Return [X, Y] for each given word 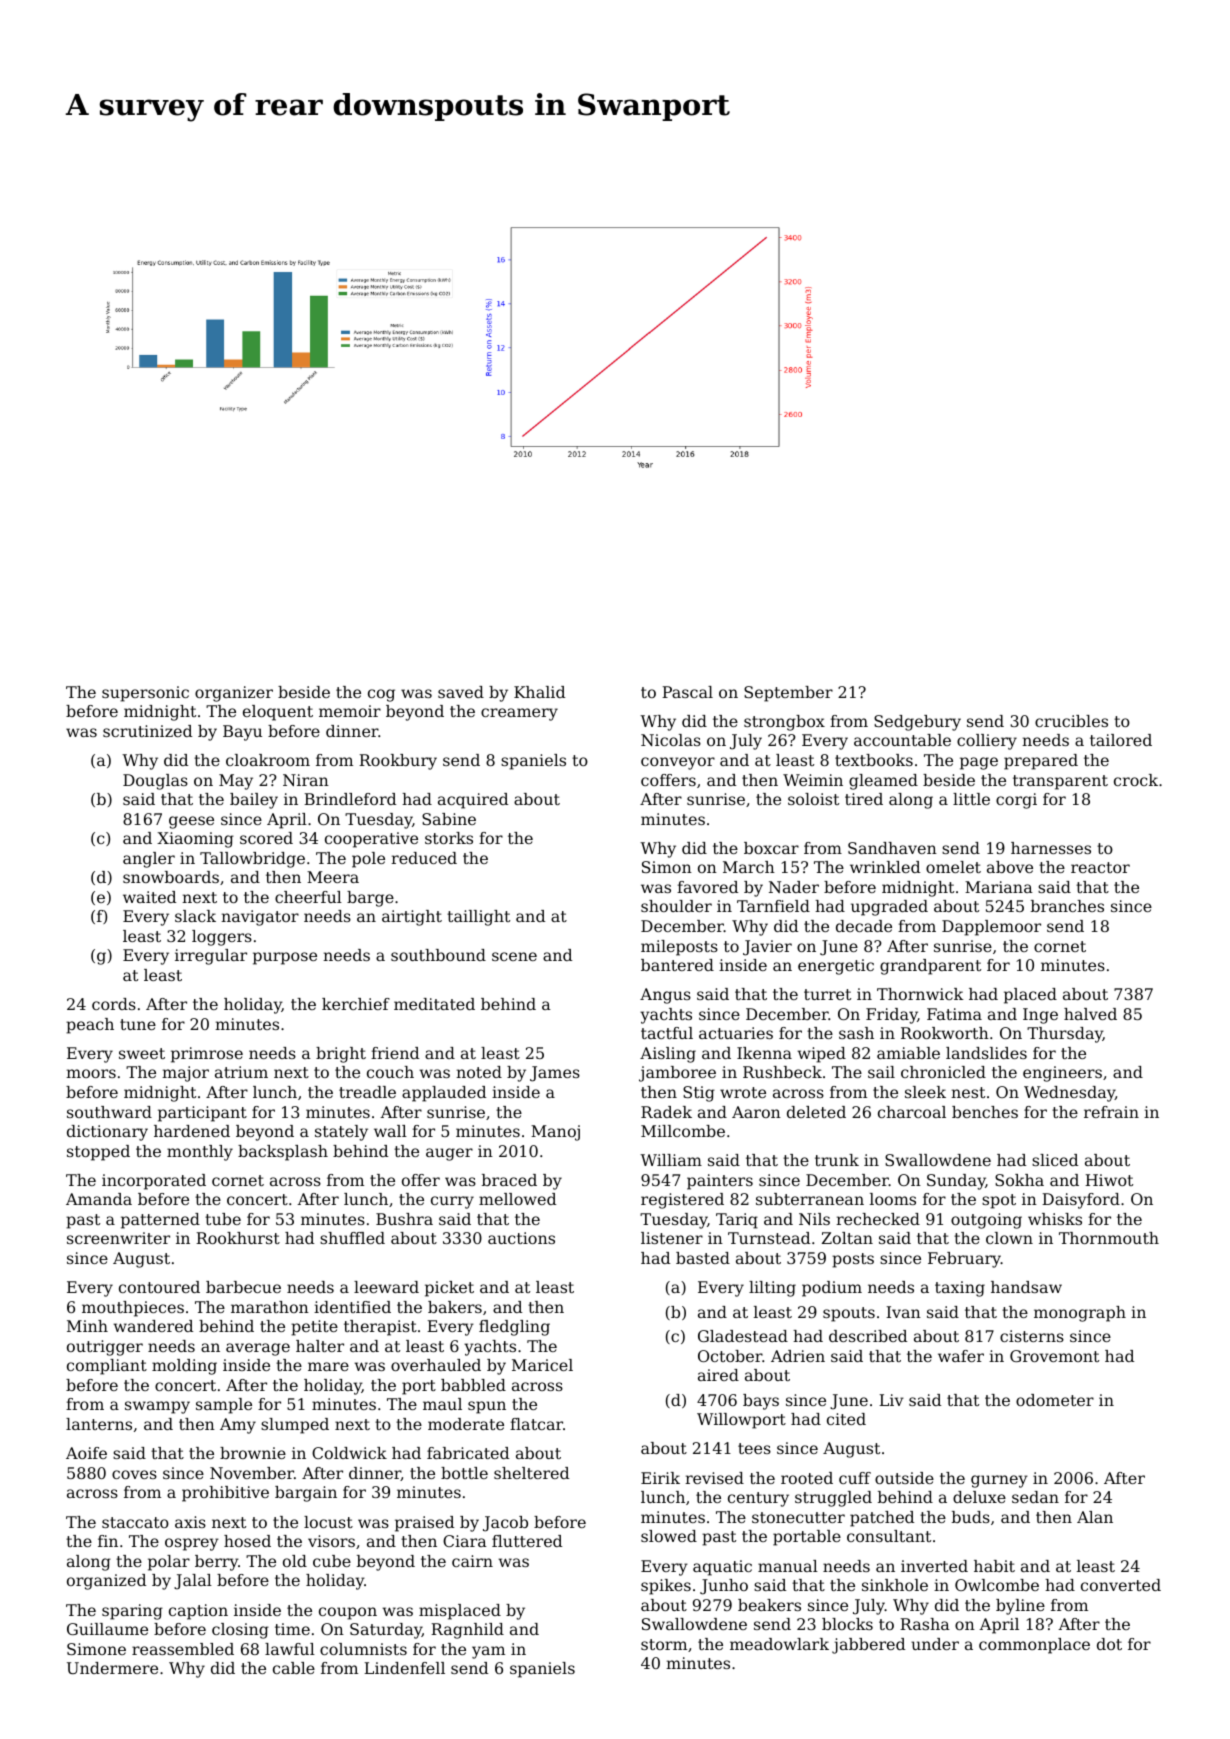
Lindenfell [404, 1668]
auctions [521, 1238]
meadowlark [779, 1644]
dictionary [107, 1133]
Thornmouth [1109, 1238]
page [979, 763]
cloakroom [268, 760]
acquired [473, 801]
